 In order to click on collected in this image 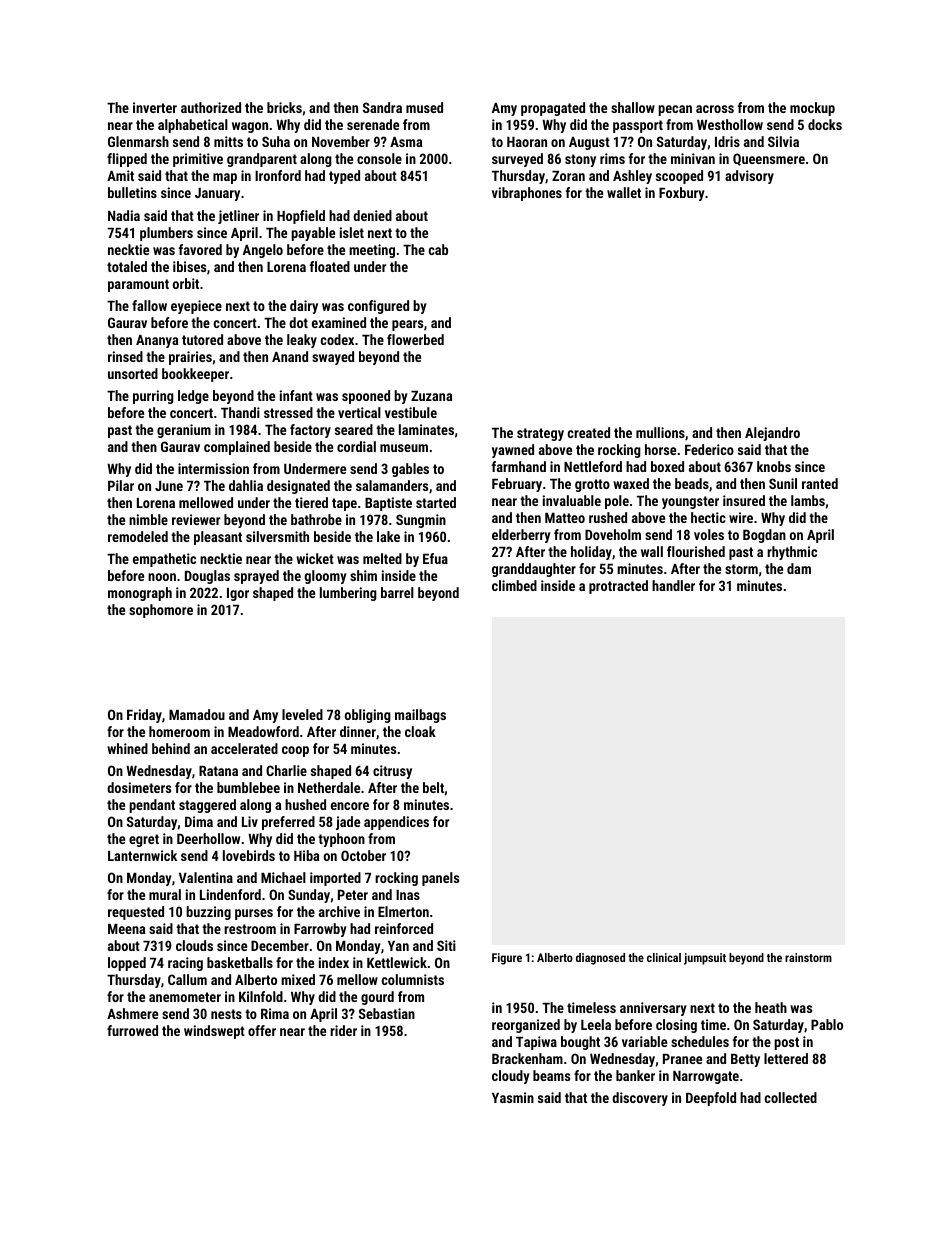, I will do `click(791, 1097)`.
